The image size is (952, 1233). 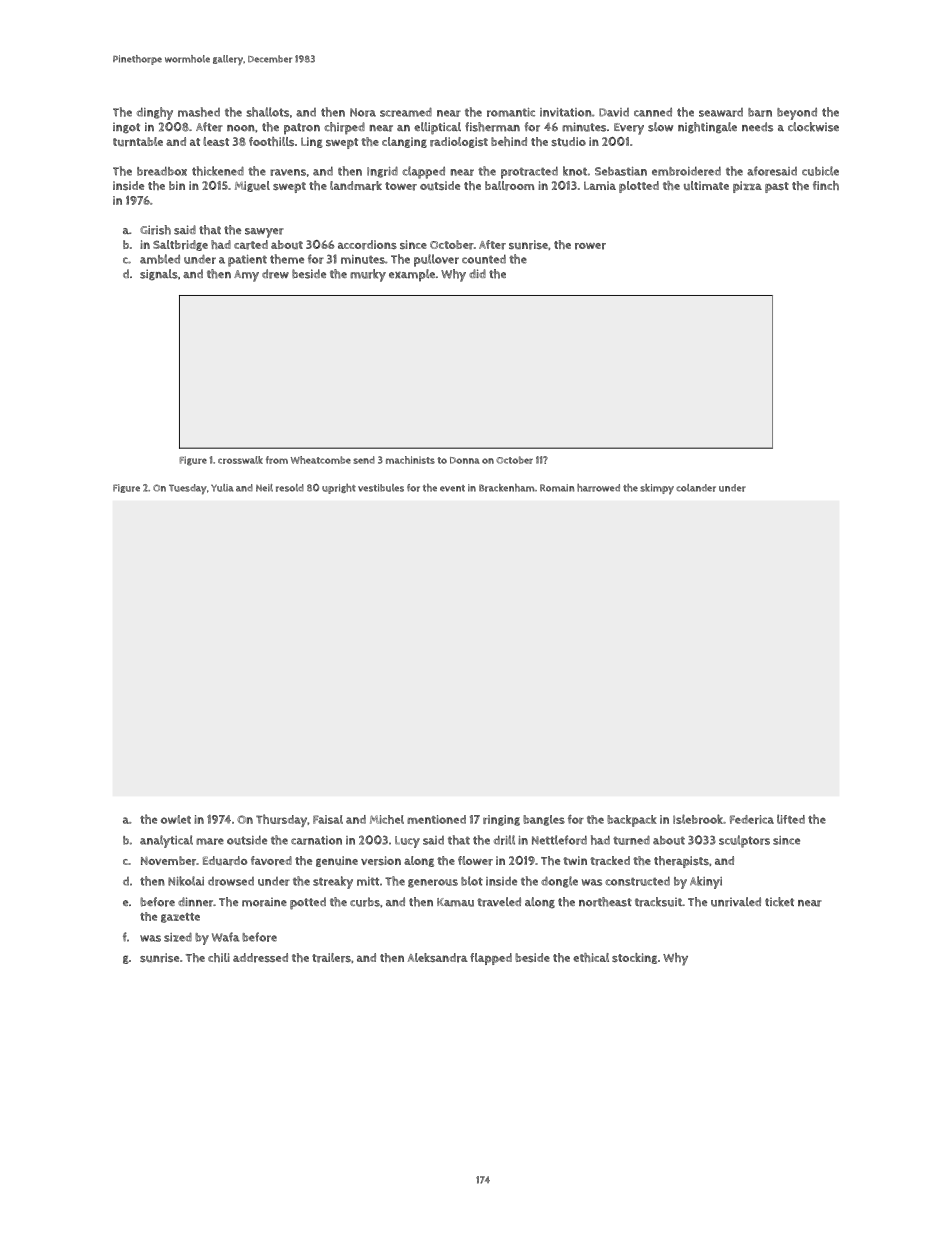 What do you see at coordinates (240, 460) in the screenshot?
I see `crosswalk` at bounding box center [240, 460].
